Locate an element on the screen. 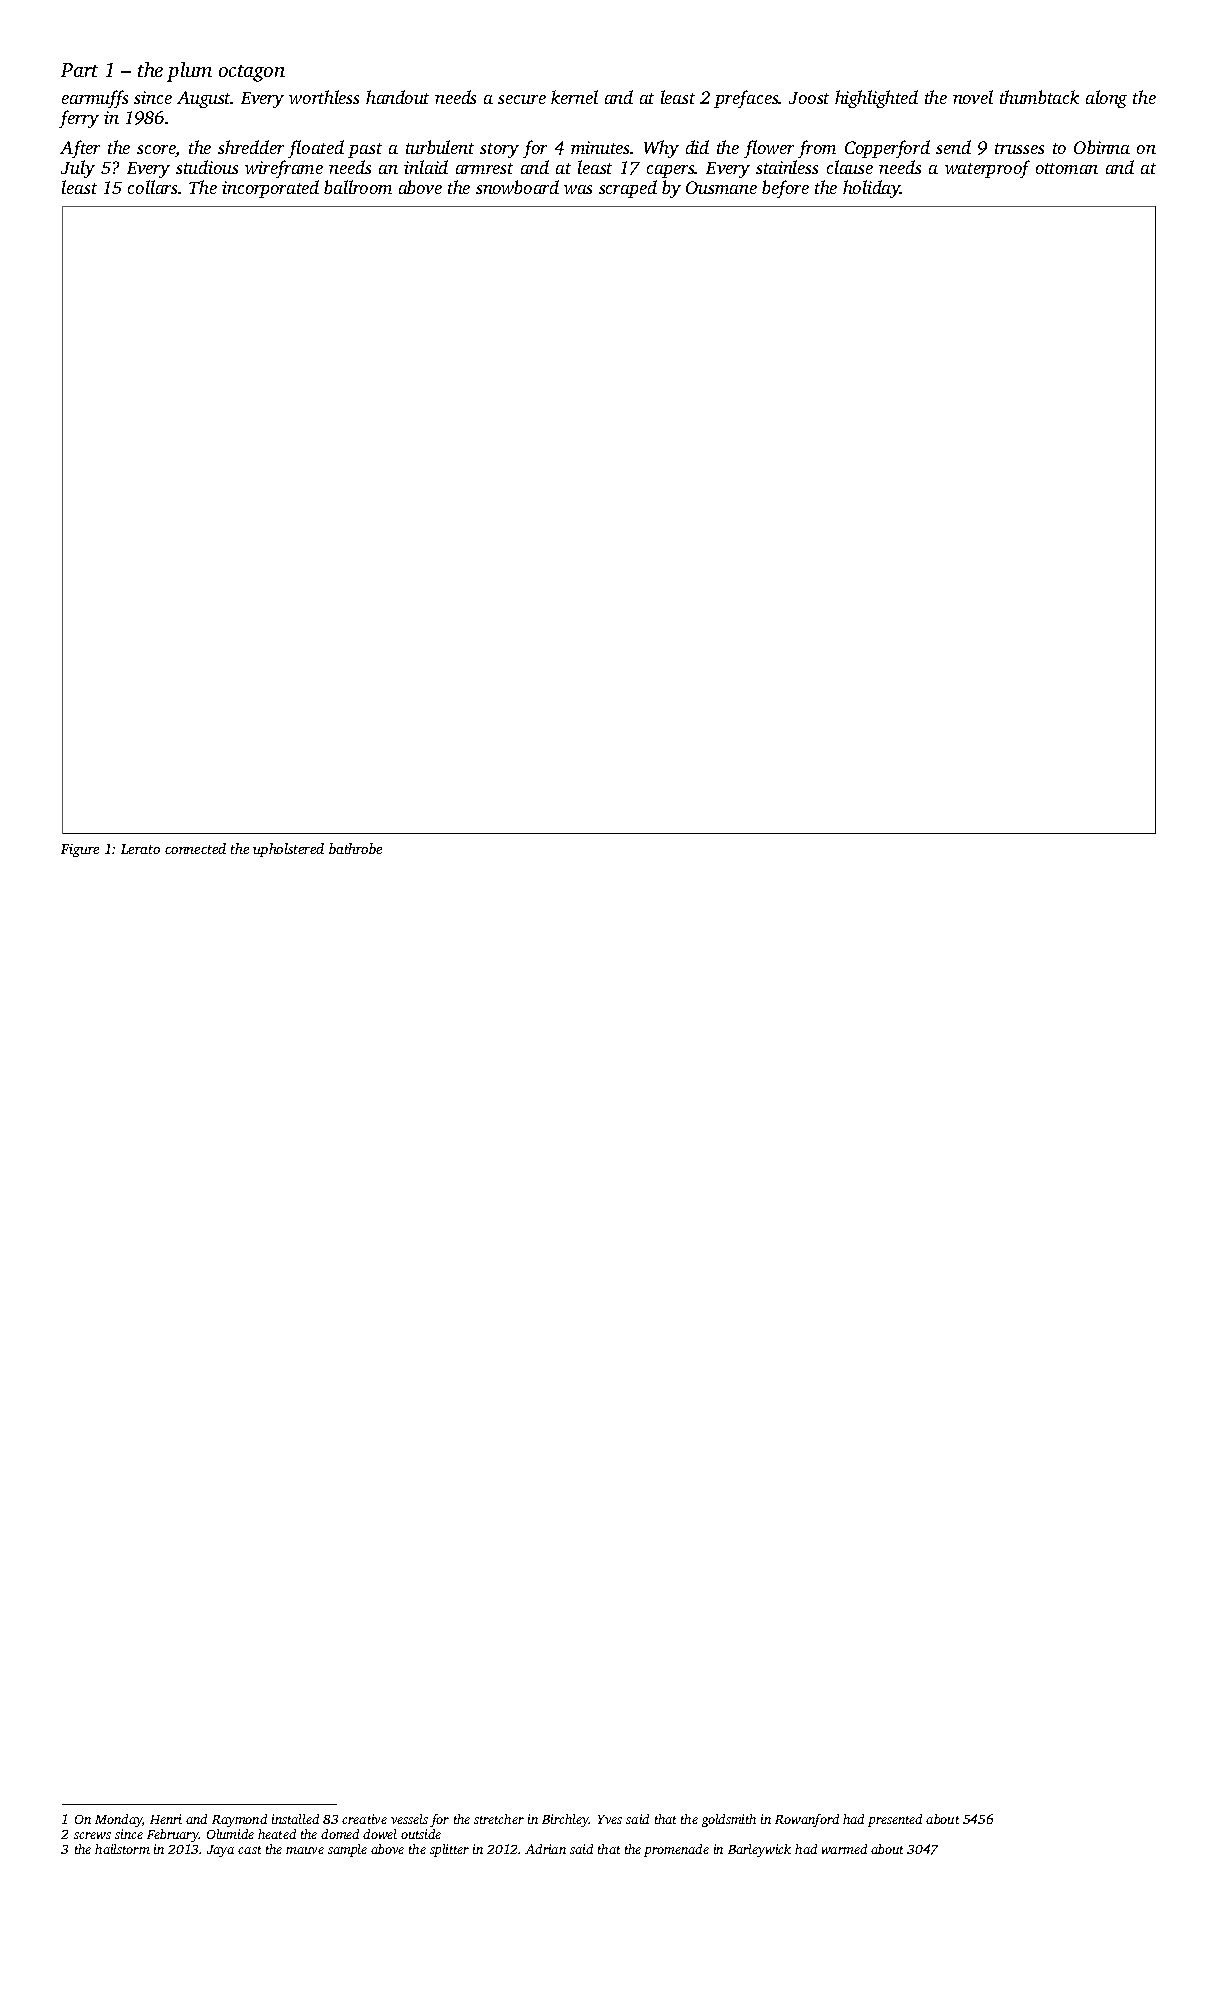  ottoman is located at coordinates (1067, 168).
